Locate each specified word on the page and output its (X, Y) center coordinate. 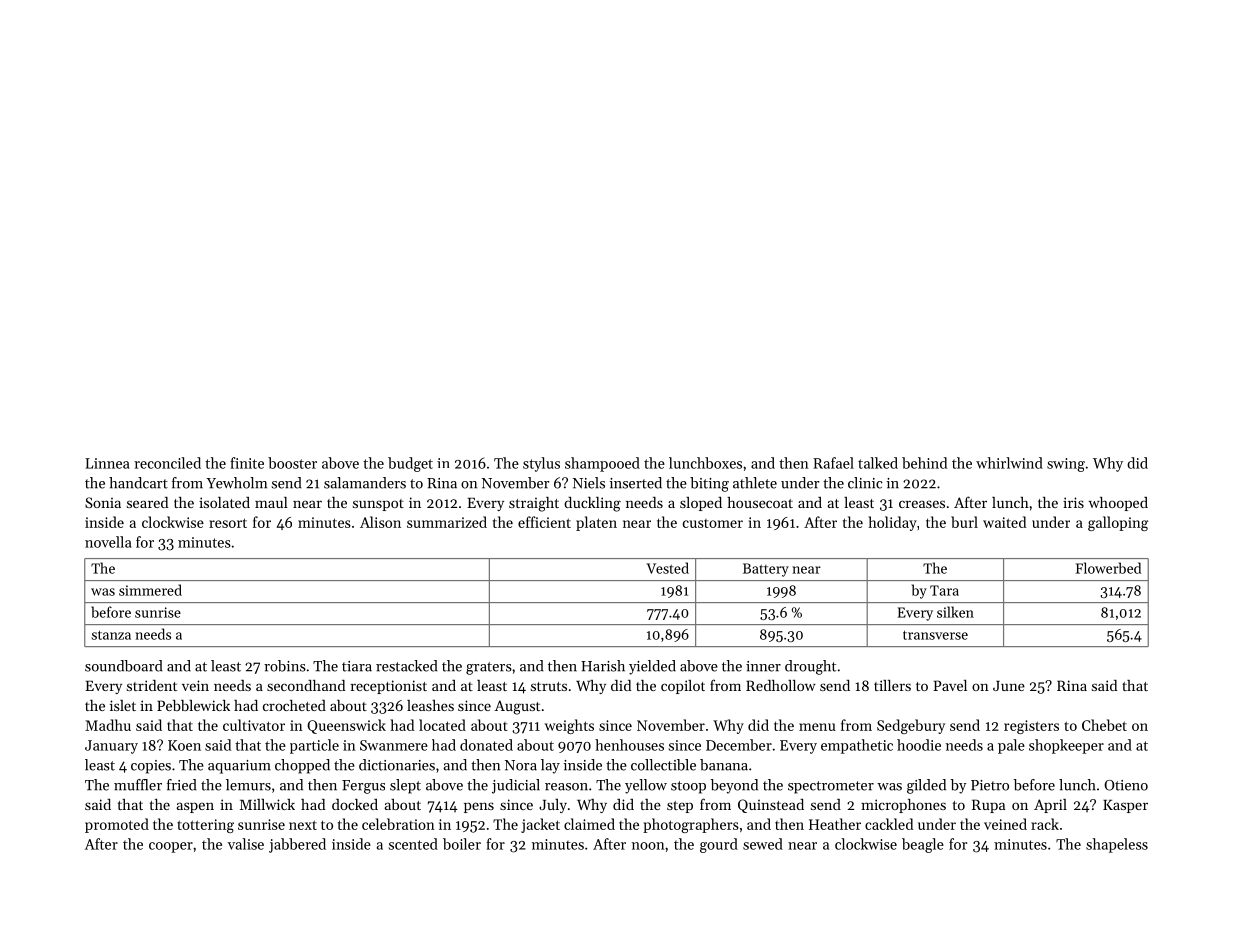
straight (534, 504)
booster (292, 463)
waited (1005, 522)
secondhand (306, 685)
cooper (171, 847)
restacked (406, 666)
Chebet (1104, 725)
